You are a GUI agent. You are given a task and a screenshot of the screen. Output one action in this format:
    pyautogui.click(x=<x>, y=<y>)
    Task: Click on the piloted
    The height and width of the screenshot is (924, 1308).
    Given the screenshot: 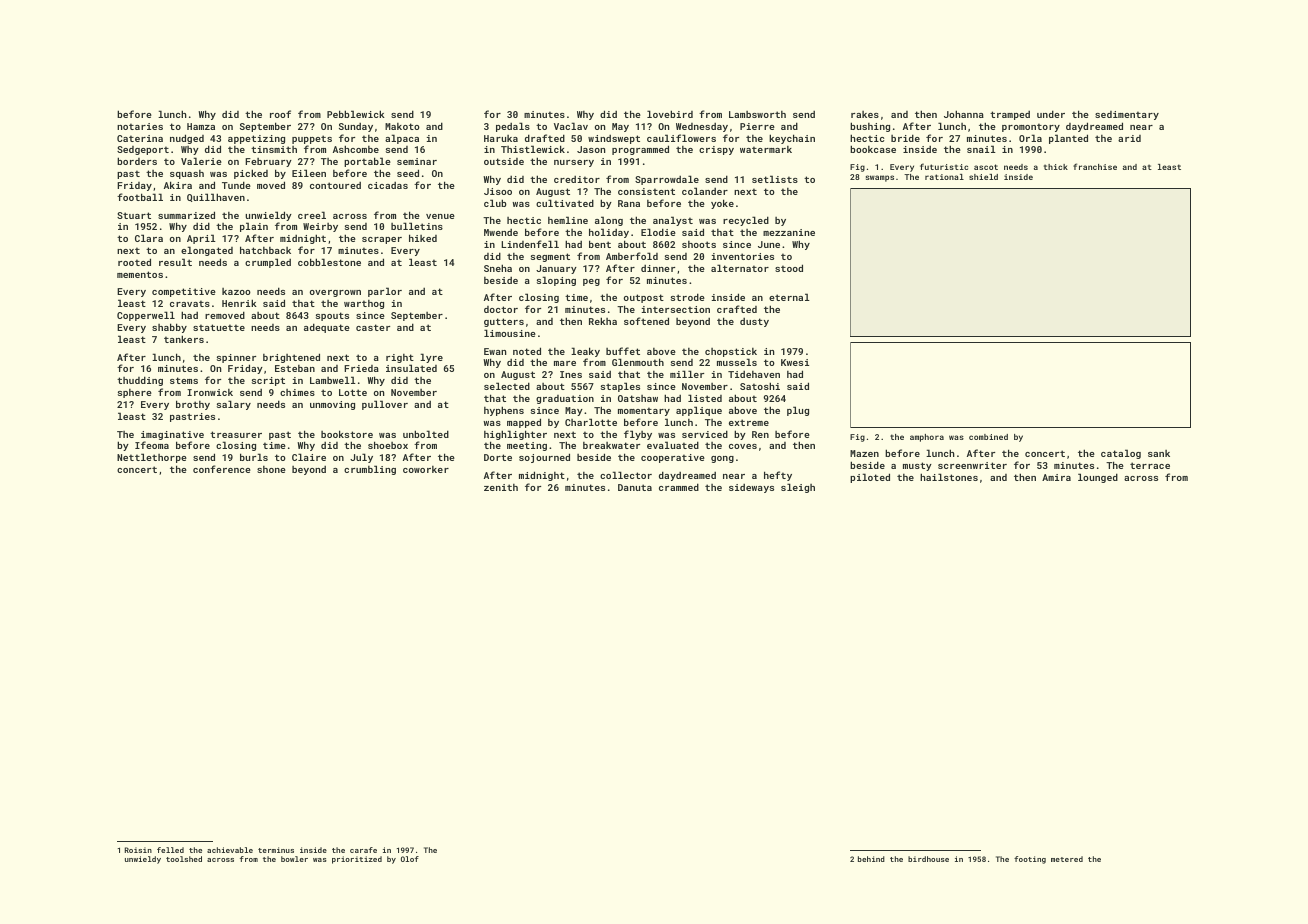 What is the action you would take?
    pyautogui.click(x=870, y=478)
